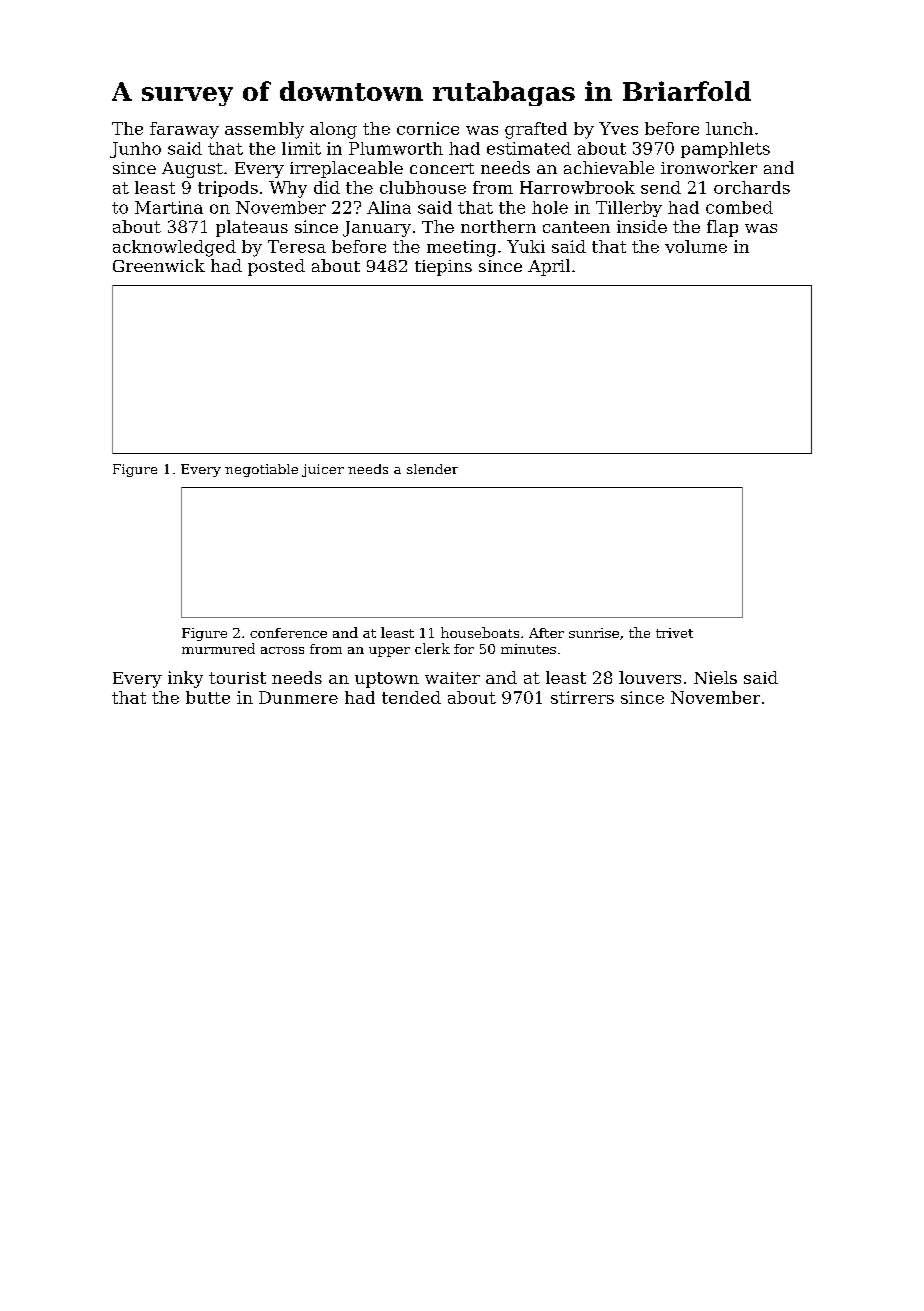  What do you see at coordinates (428, 128) in the document?
I see `cornice` at bounding box center [428, 128].
